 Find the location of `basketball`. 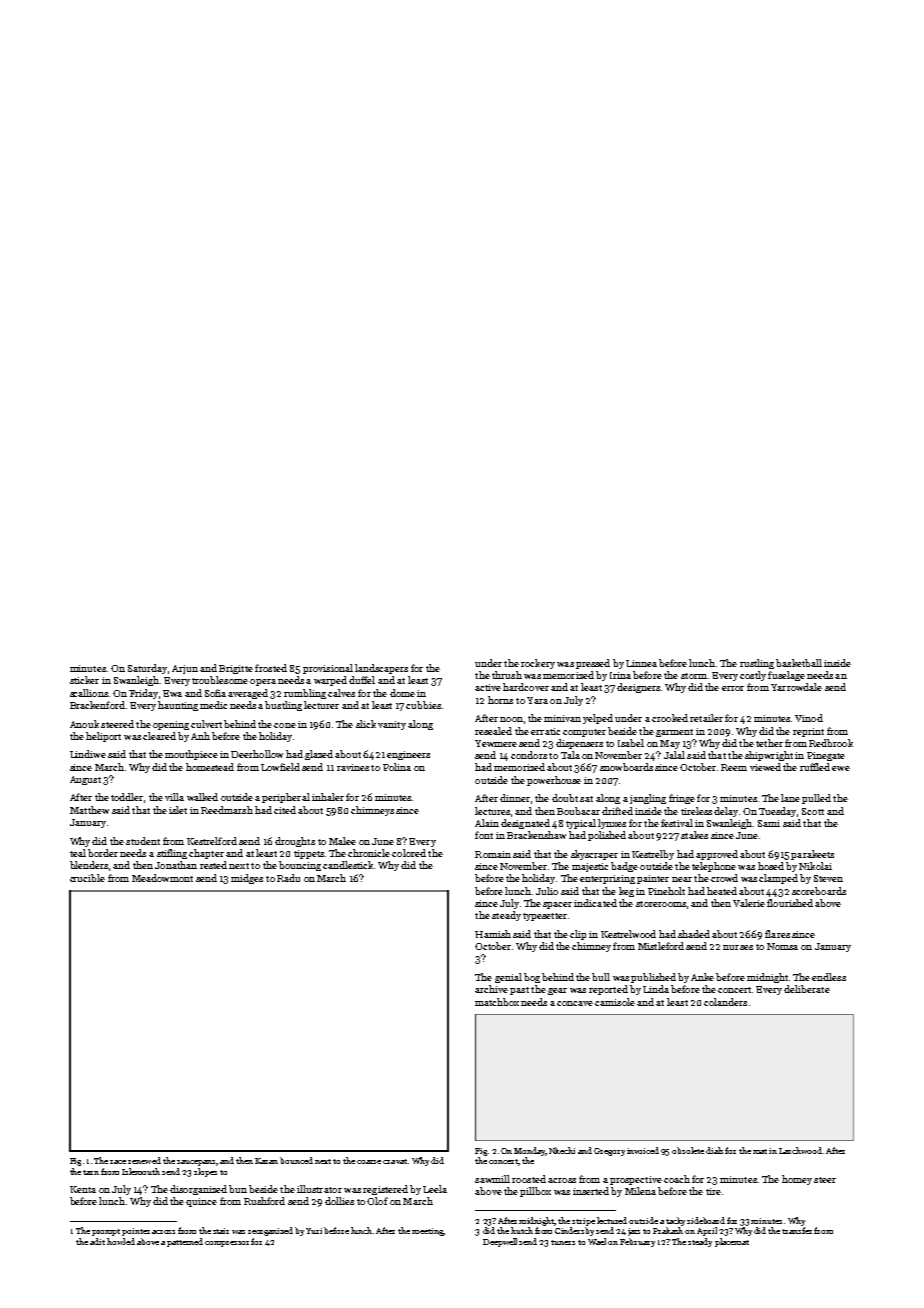

basketball is located at coordinates (799, 663).
